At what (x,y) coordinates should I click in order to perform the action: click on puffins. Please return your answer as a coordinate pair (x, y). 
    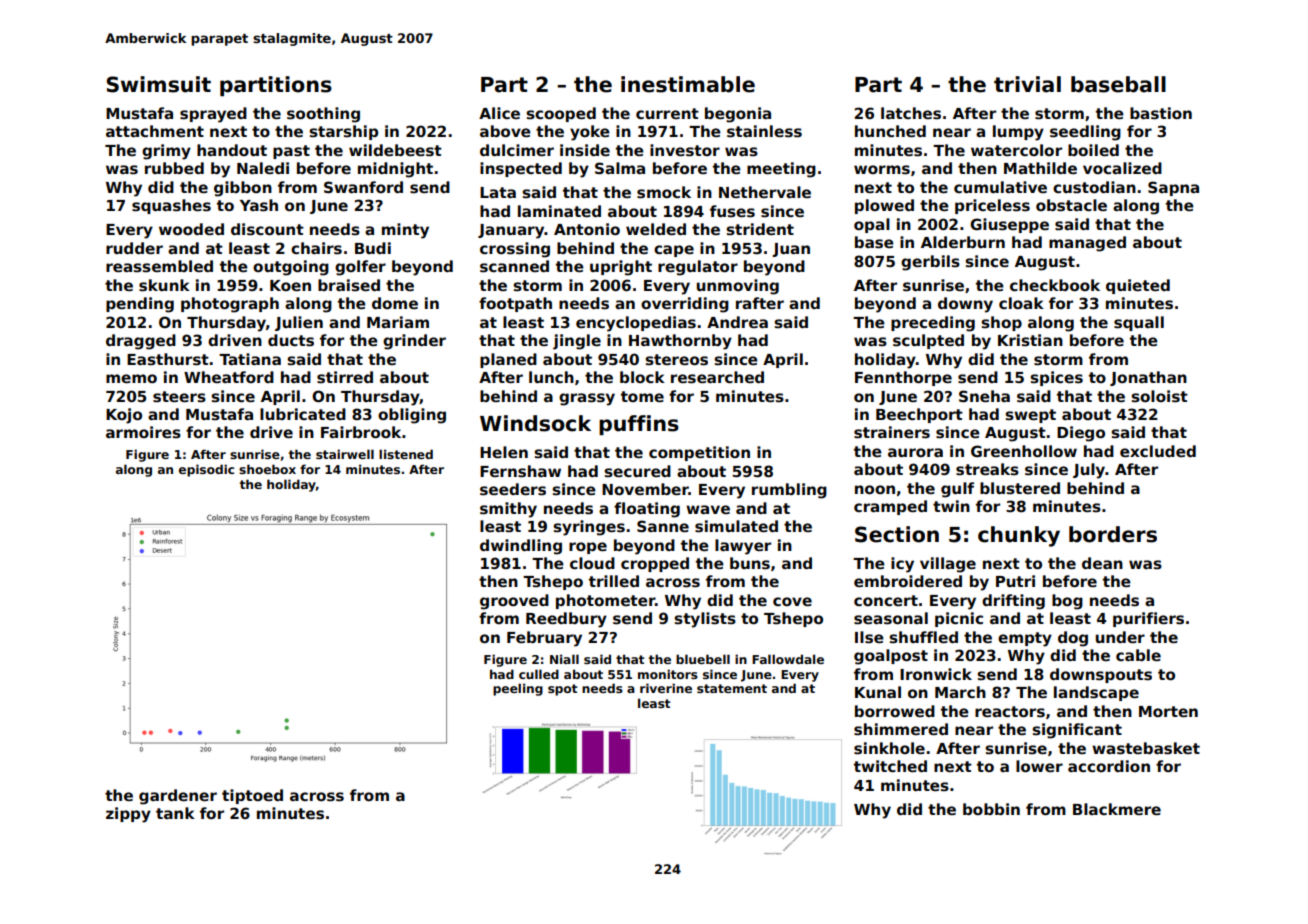
    Looking at the image, I should click on (639, 425).
